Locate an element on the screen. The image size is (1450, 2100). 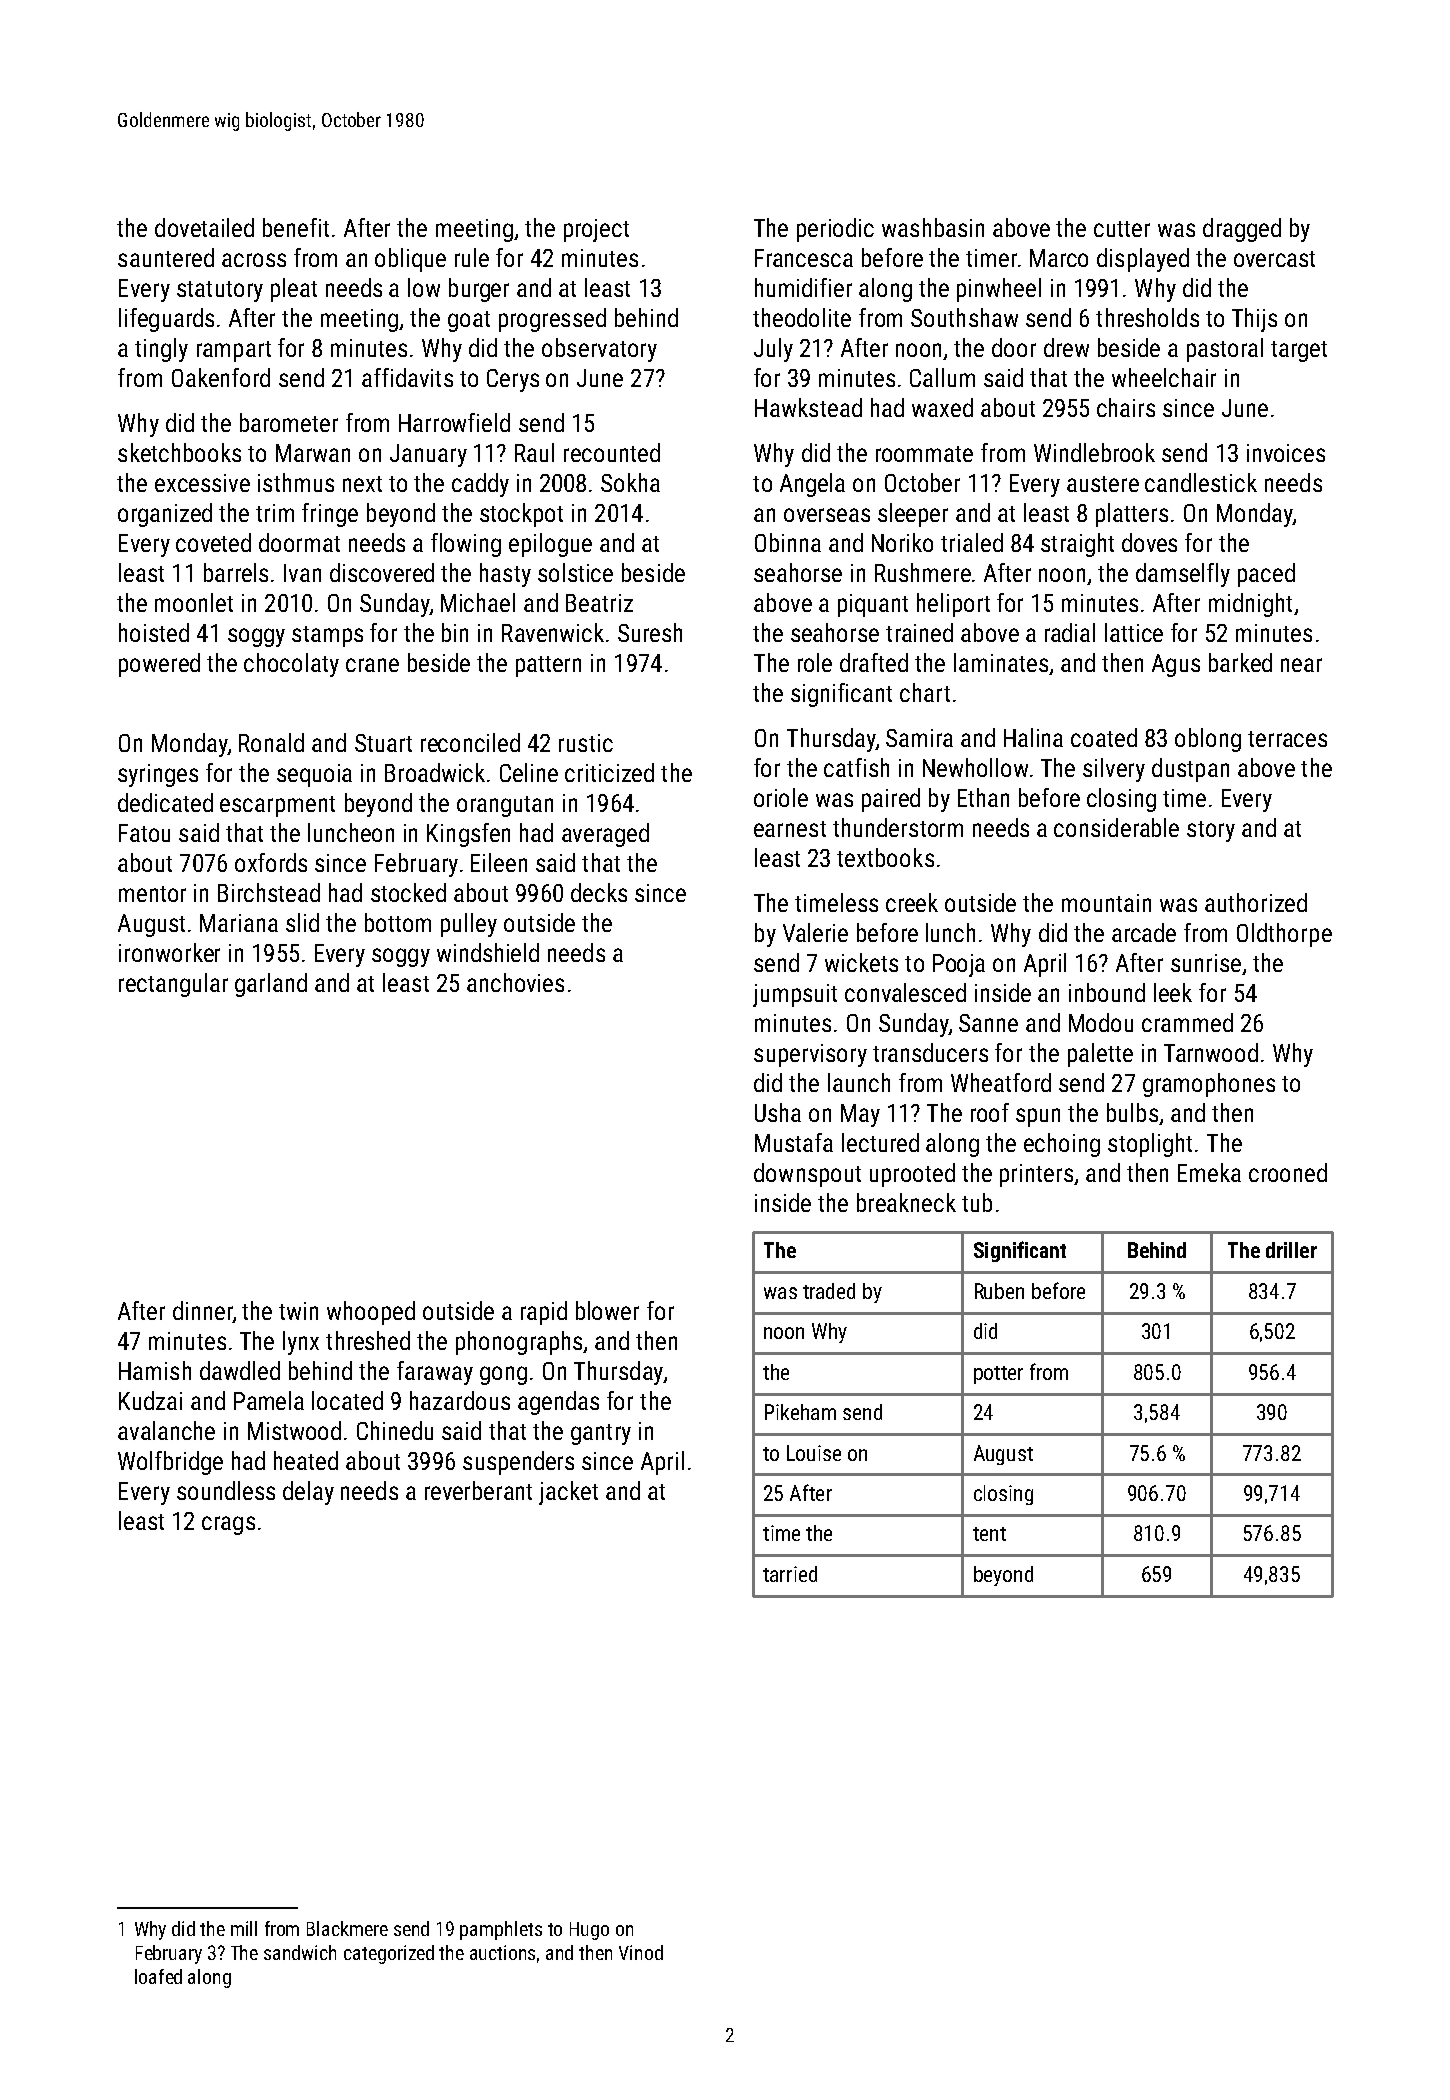
benefit is located at coordinates (296, 227).
